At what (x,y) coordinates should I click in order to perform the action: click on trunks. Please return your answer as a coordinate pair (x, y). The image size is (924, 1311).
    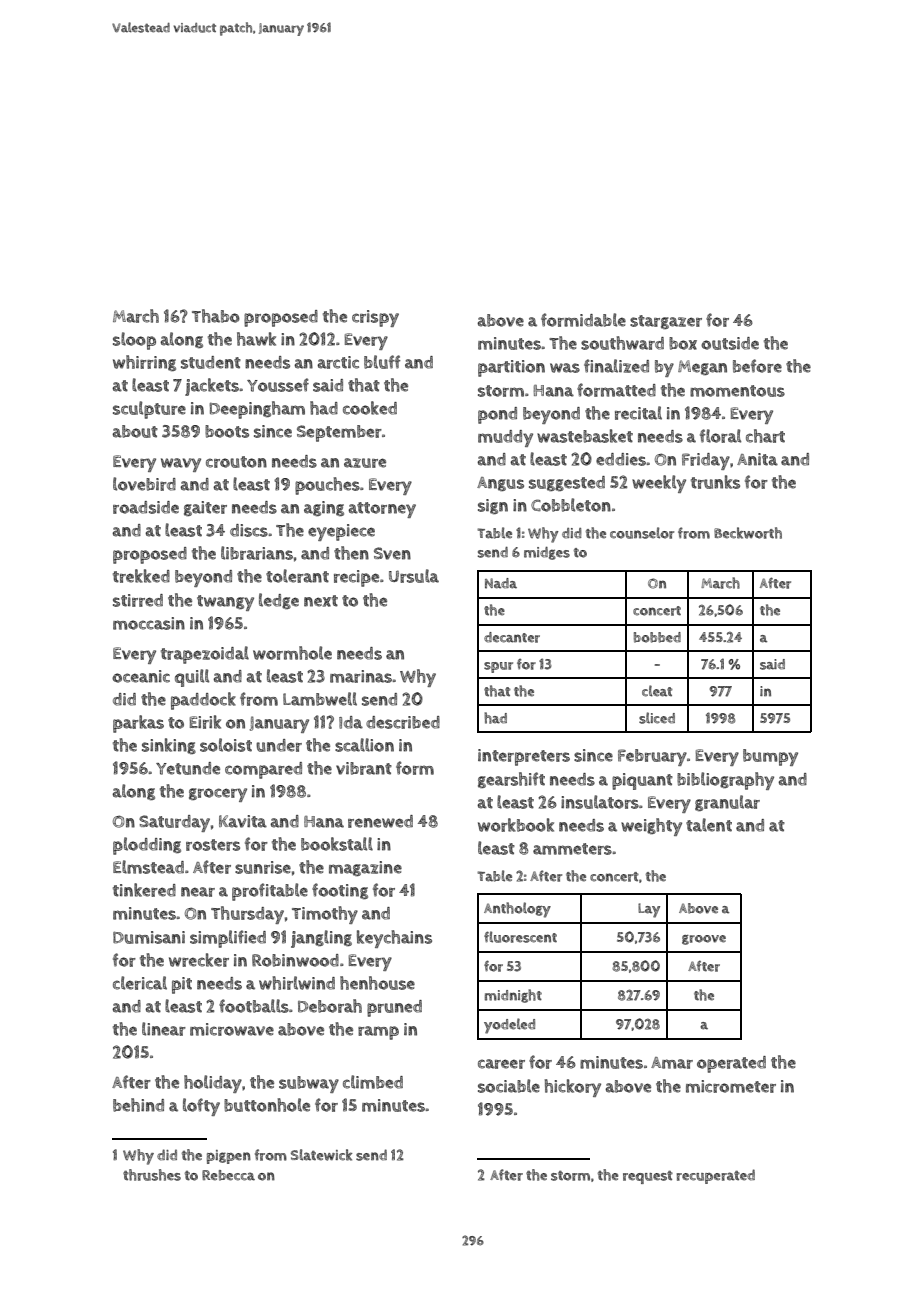
    Looking at the image, I should click on (715, 482).
